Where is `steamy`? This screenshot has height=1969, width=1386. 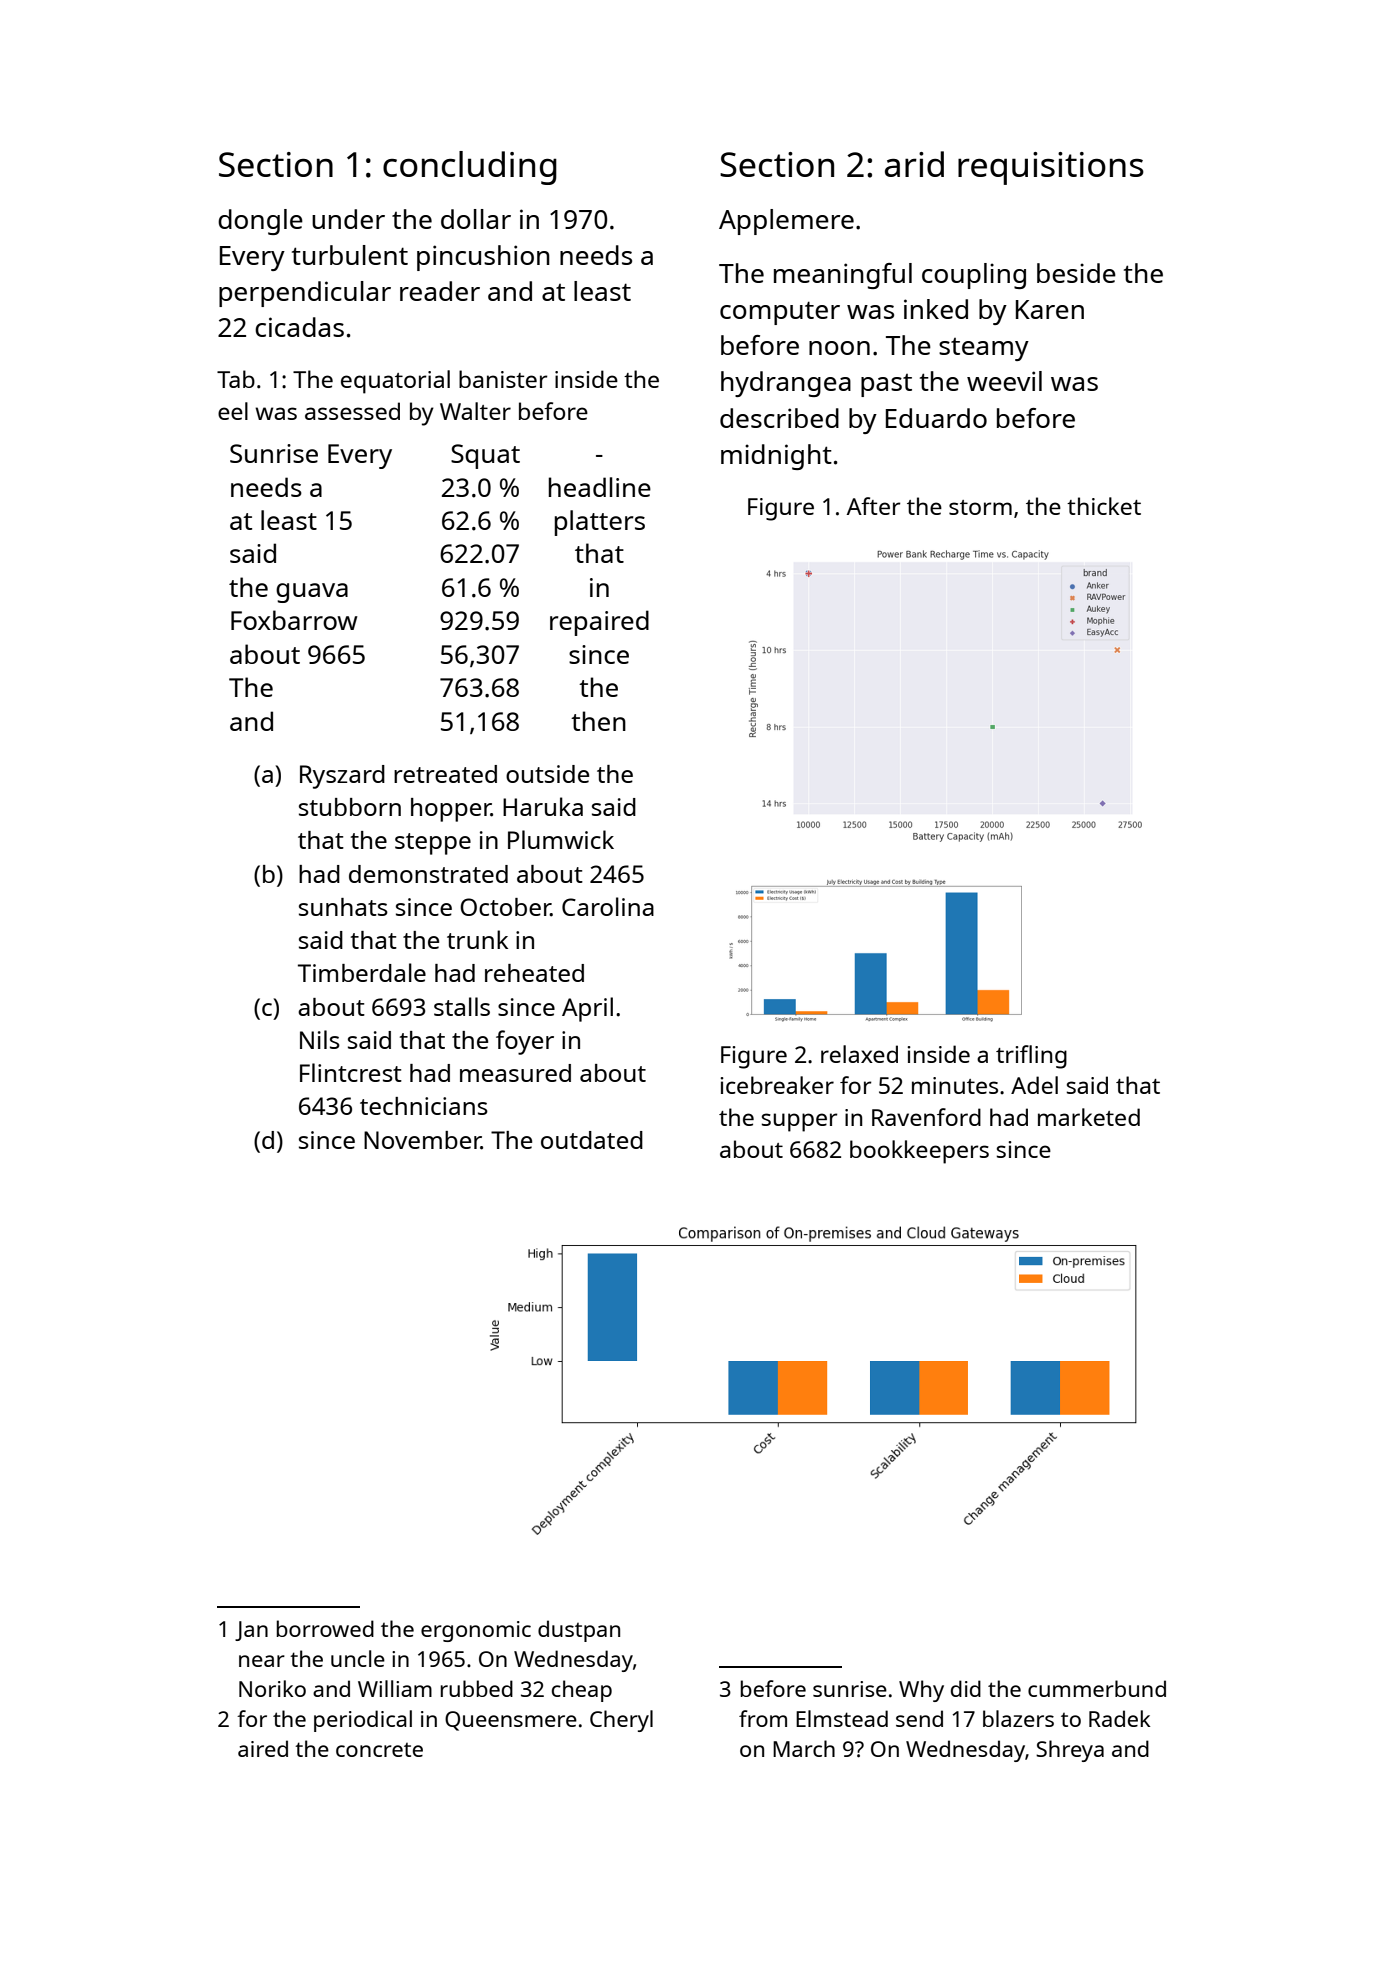
steamy is located at coordinates (984, 349).
